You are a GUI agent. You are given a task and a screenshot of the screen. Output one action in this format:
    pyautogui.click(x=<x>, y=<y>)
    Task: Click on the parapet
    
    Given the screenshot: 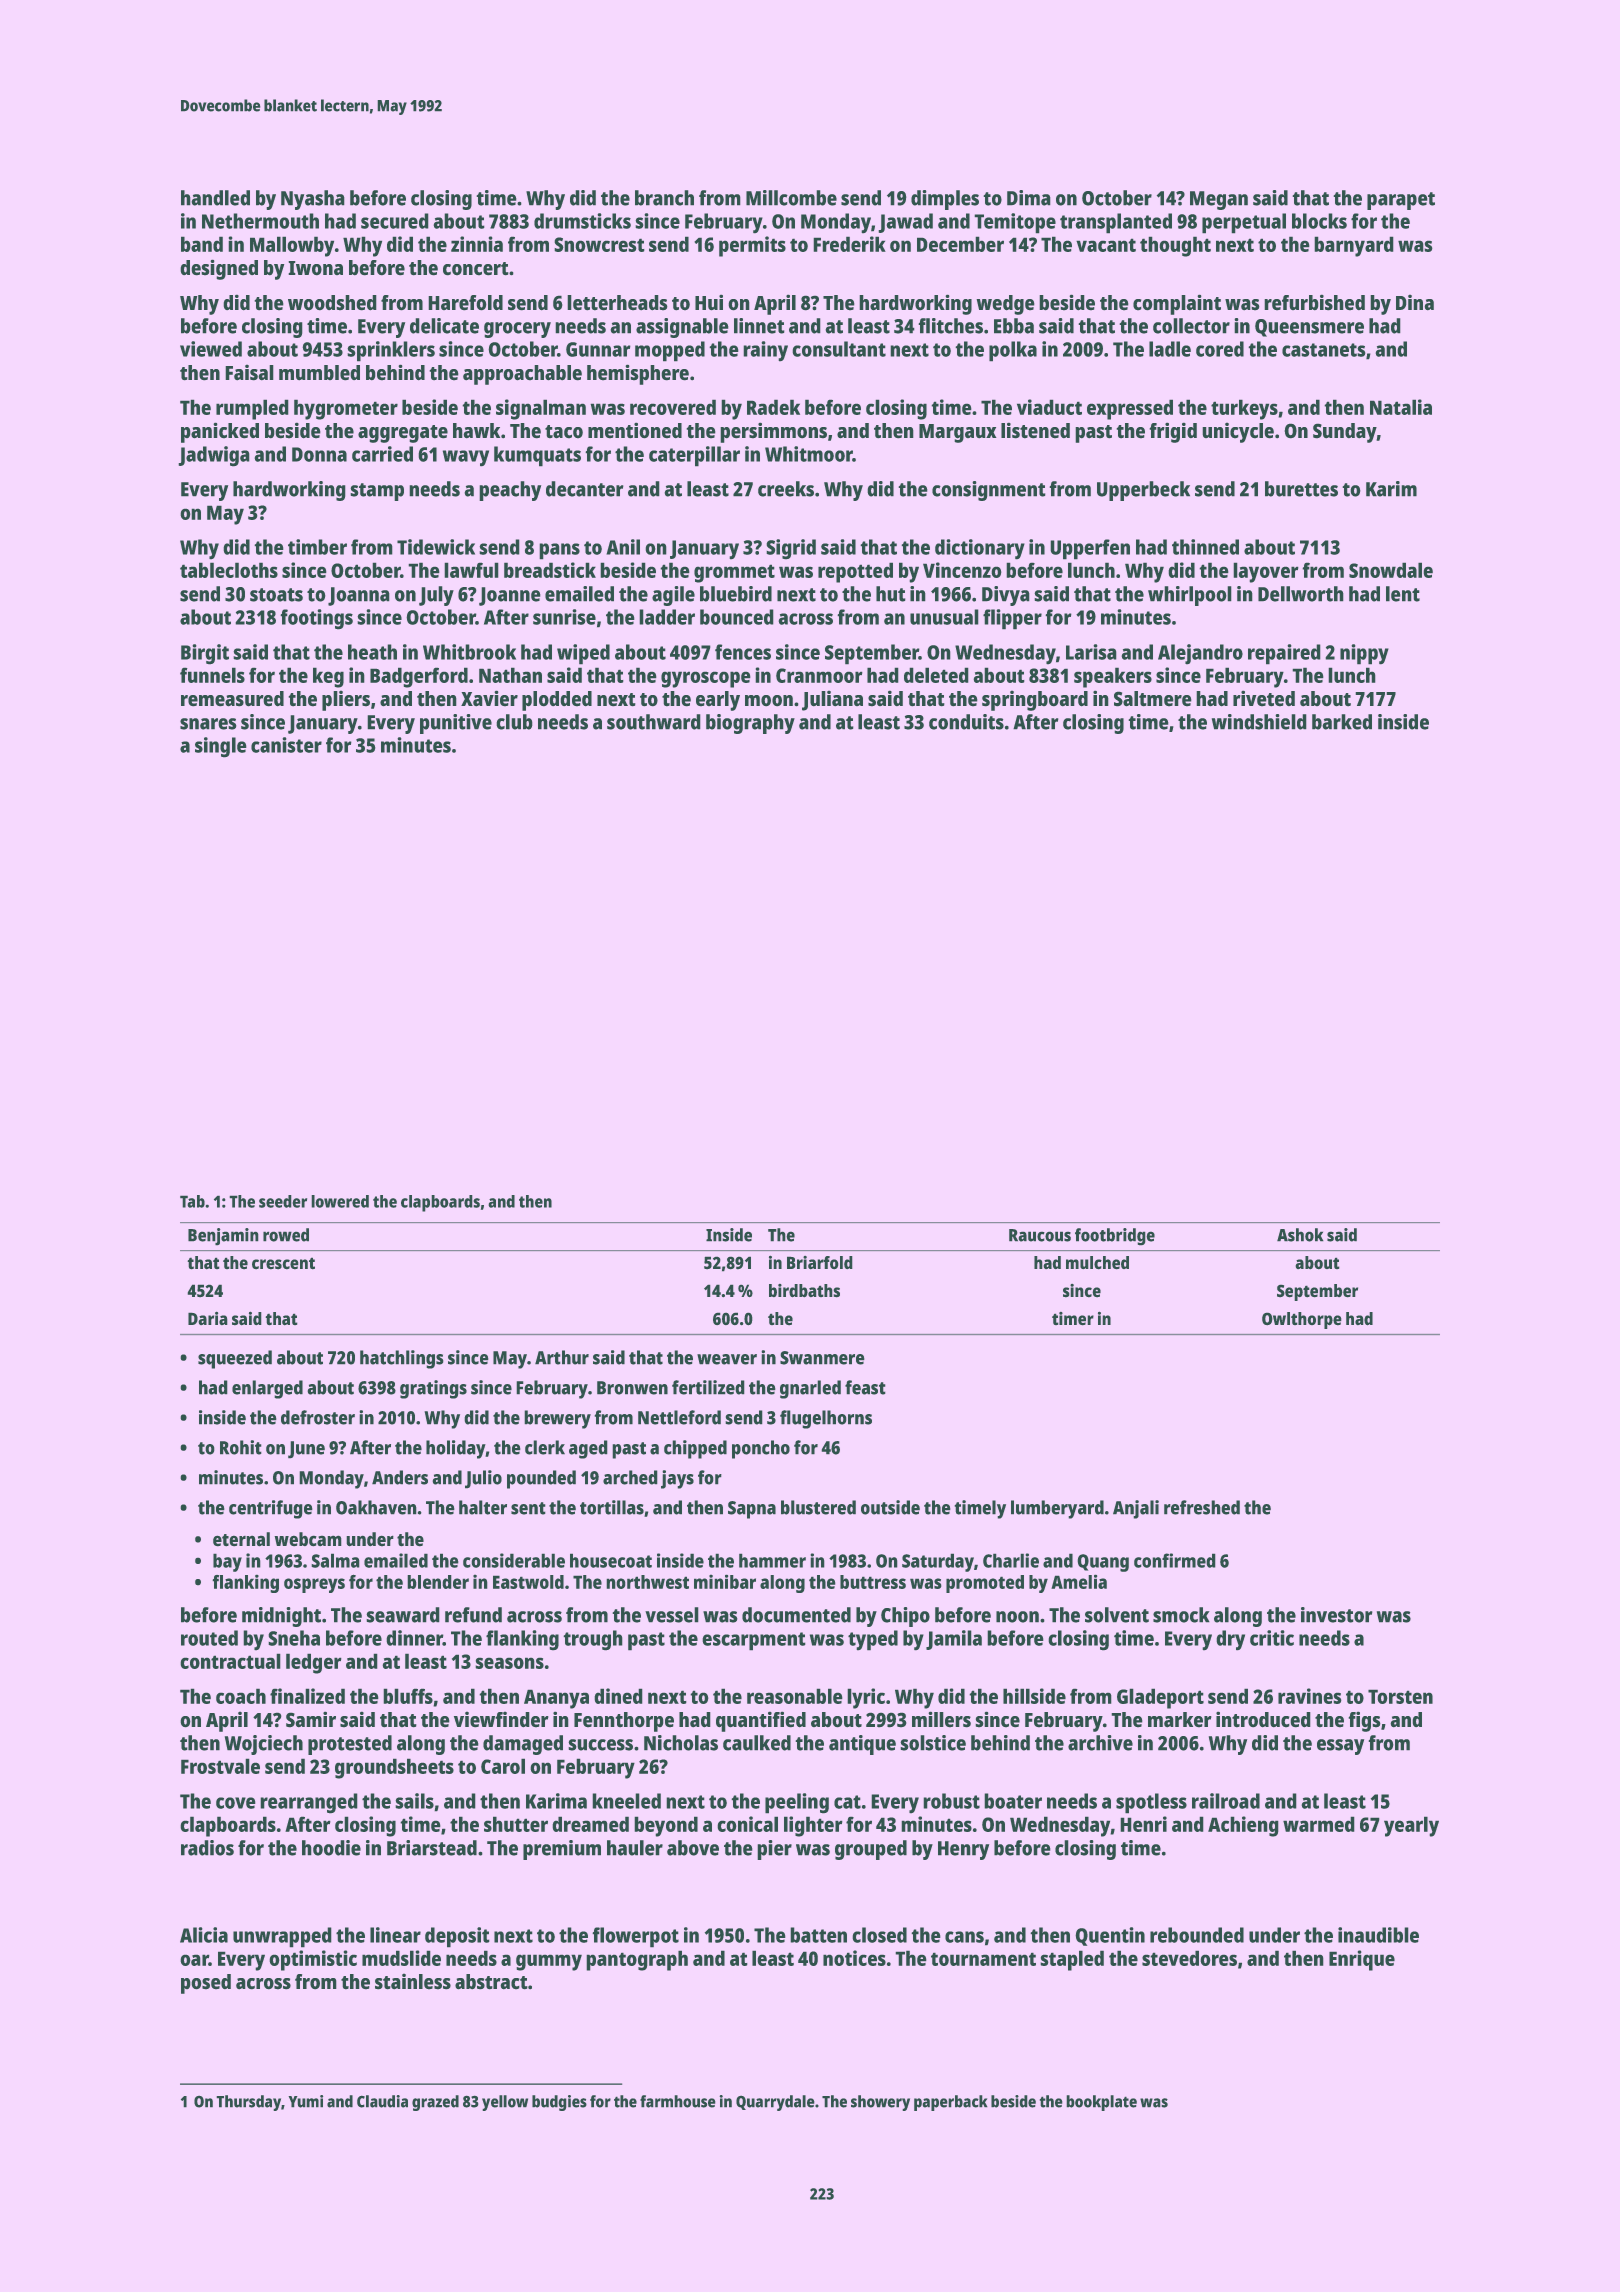 What is the action you would take?
    pyautogui.click(x=1401, y=201)
